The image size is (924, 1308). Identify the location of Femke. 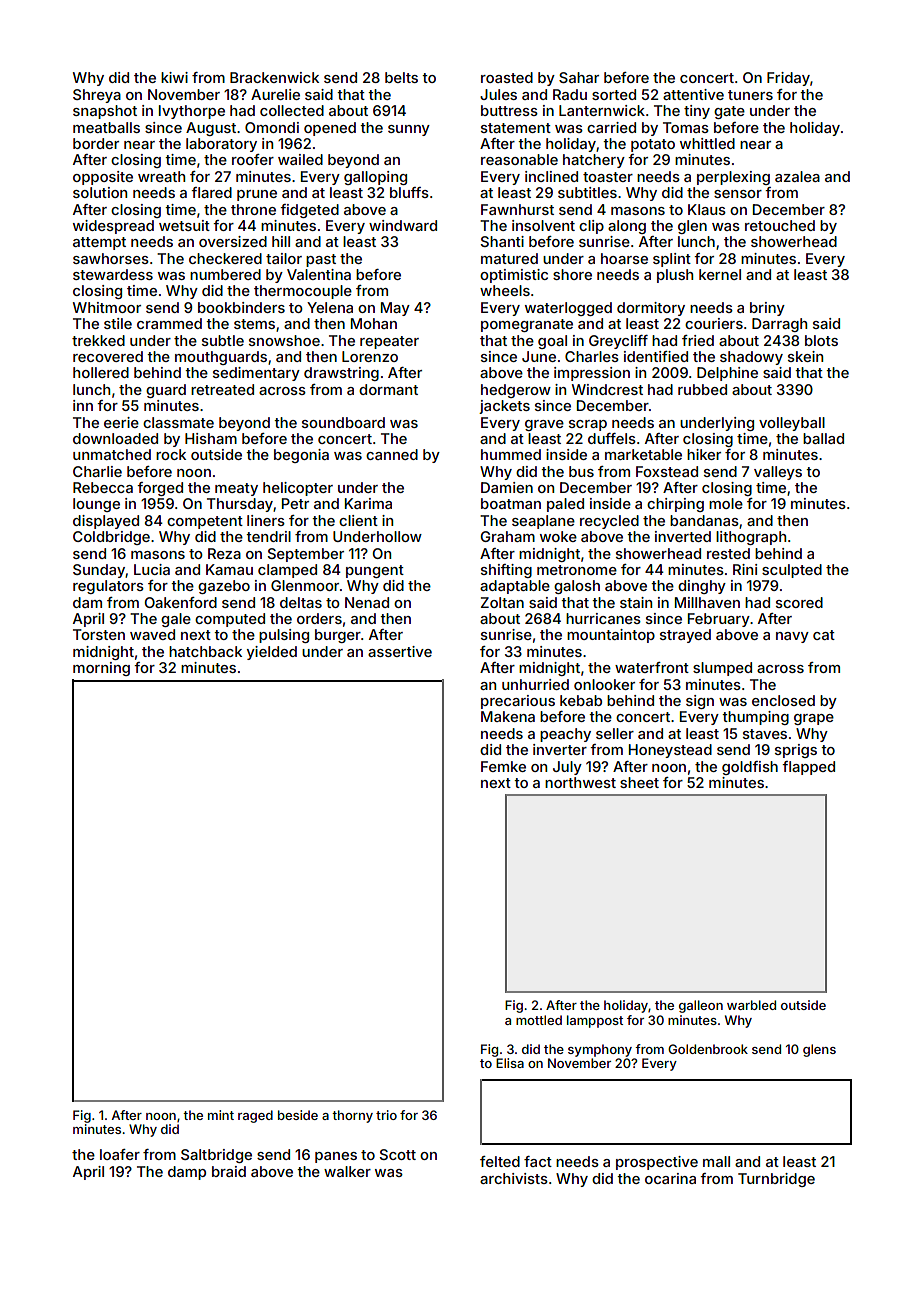
(503, 766).
